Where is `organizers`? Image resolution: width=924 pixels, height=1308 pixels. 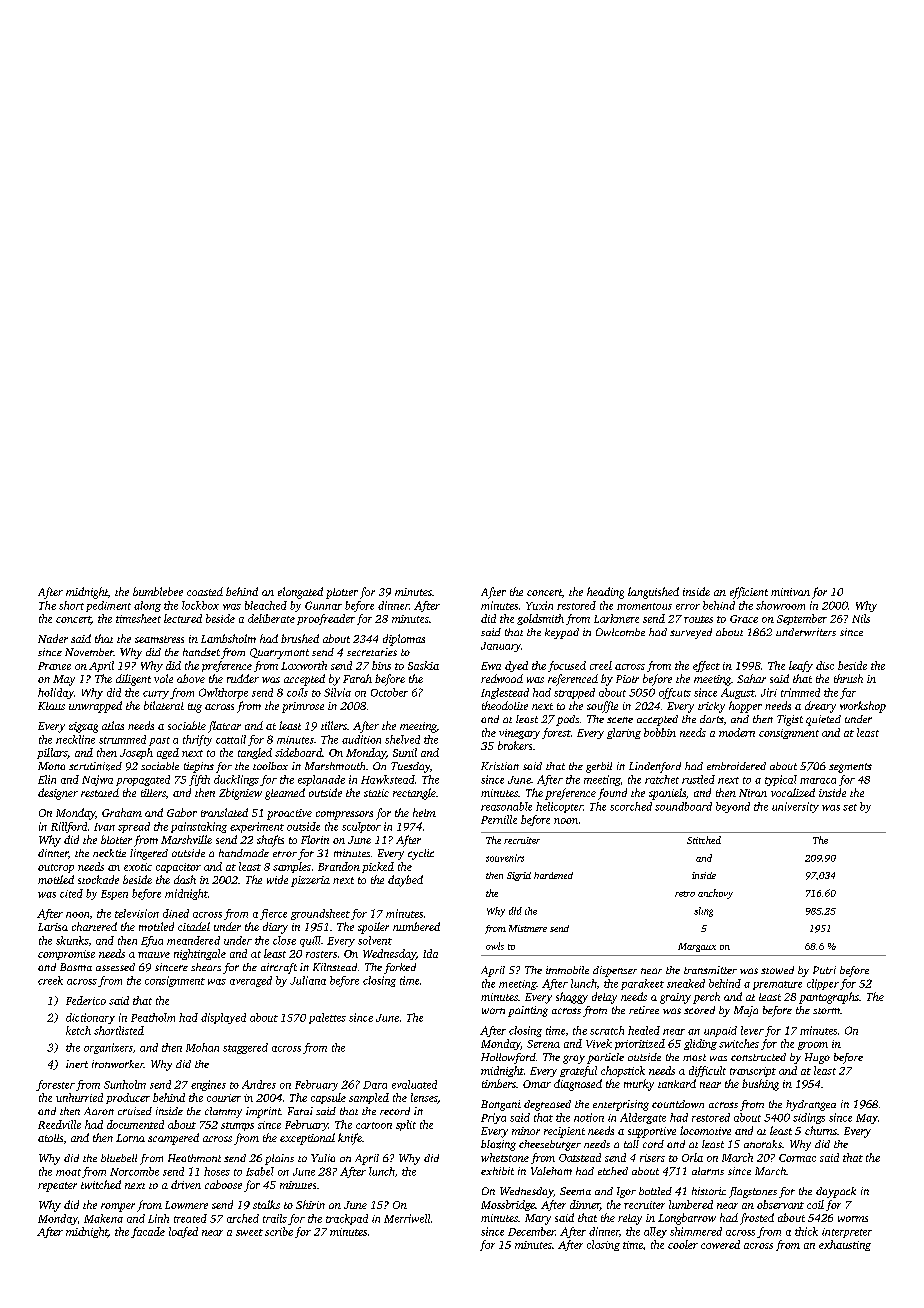
organizers is located at coordinates (108, 1048).
